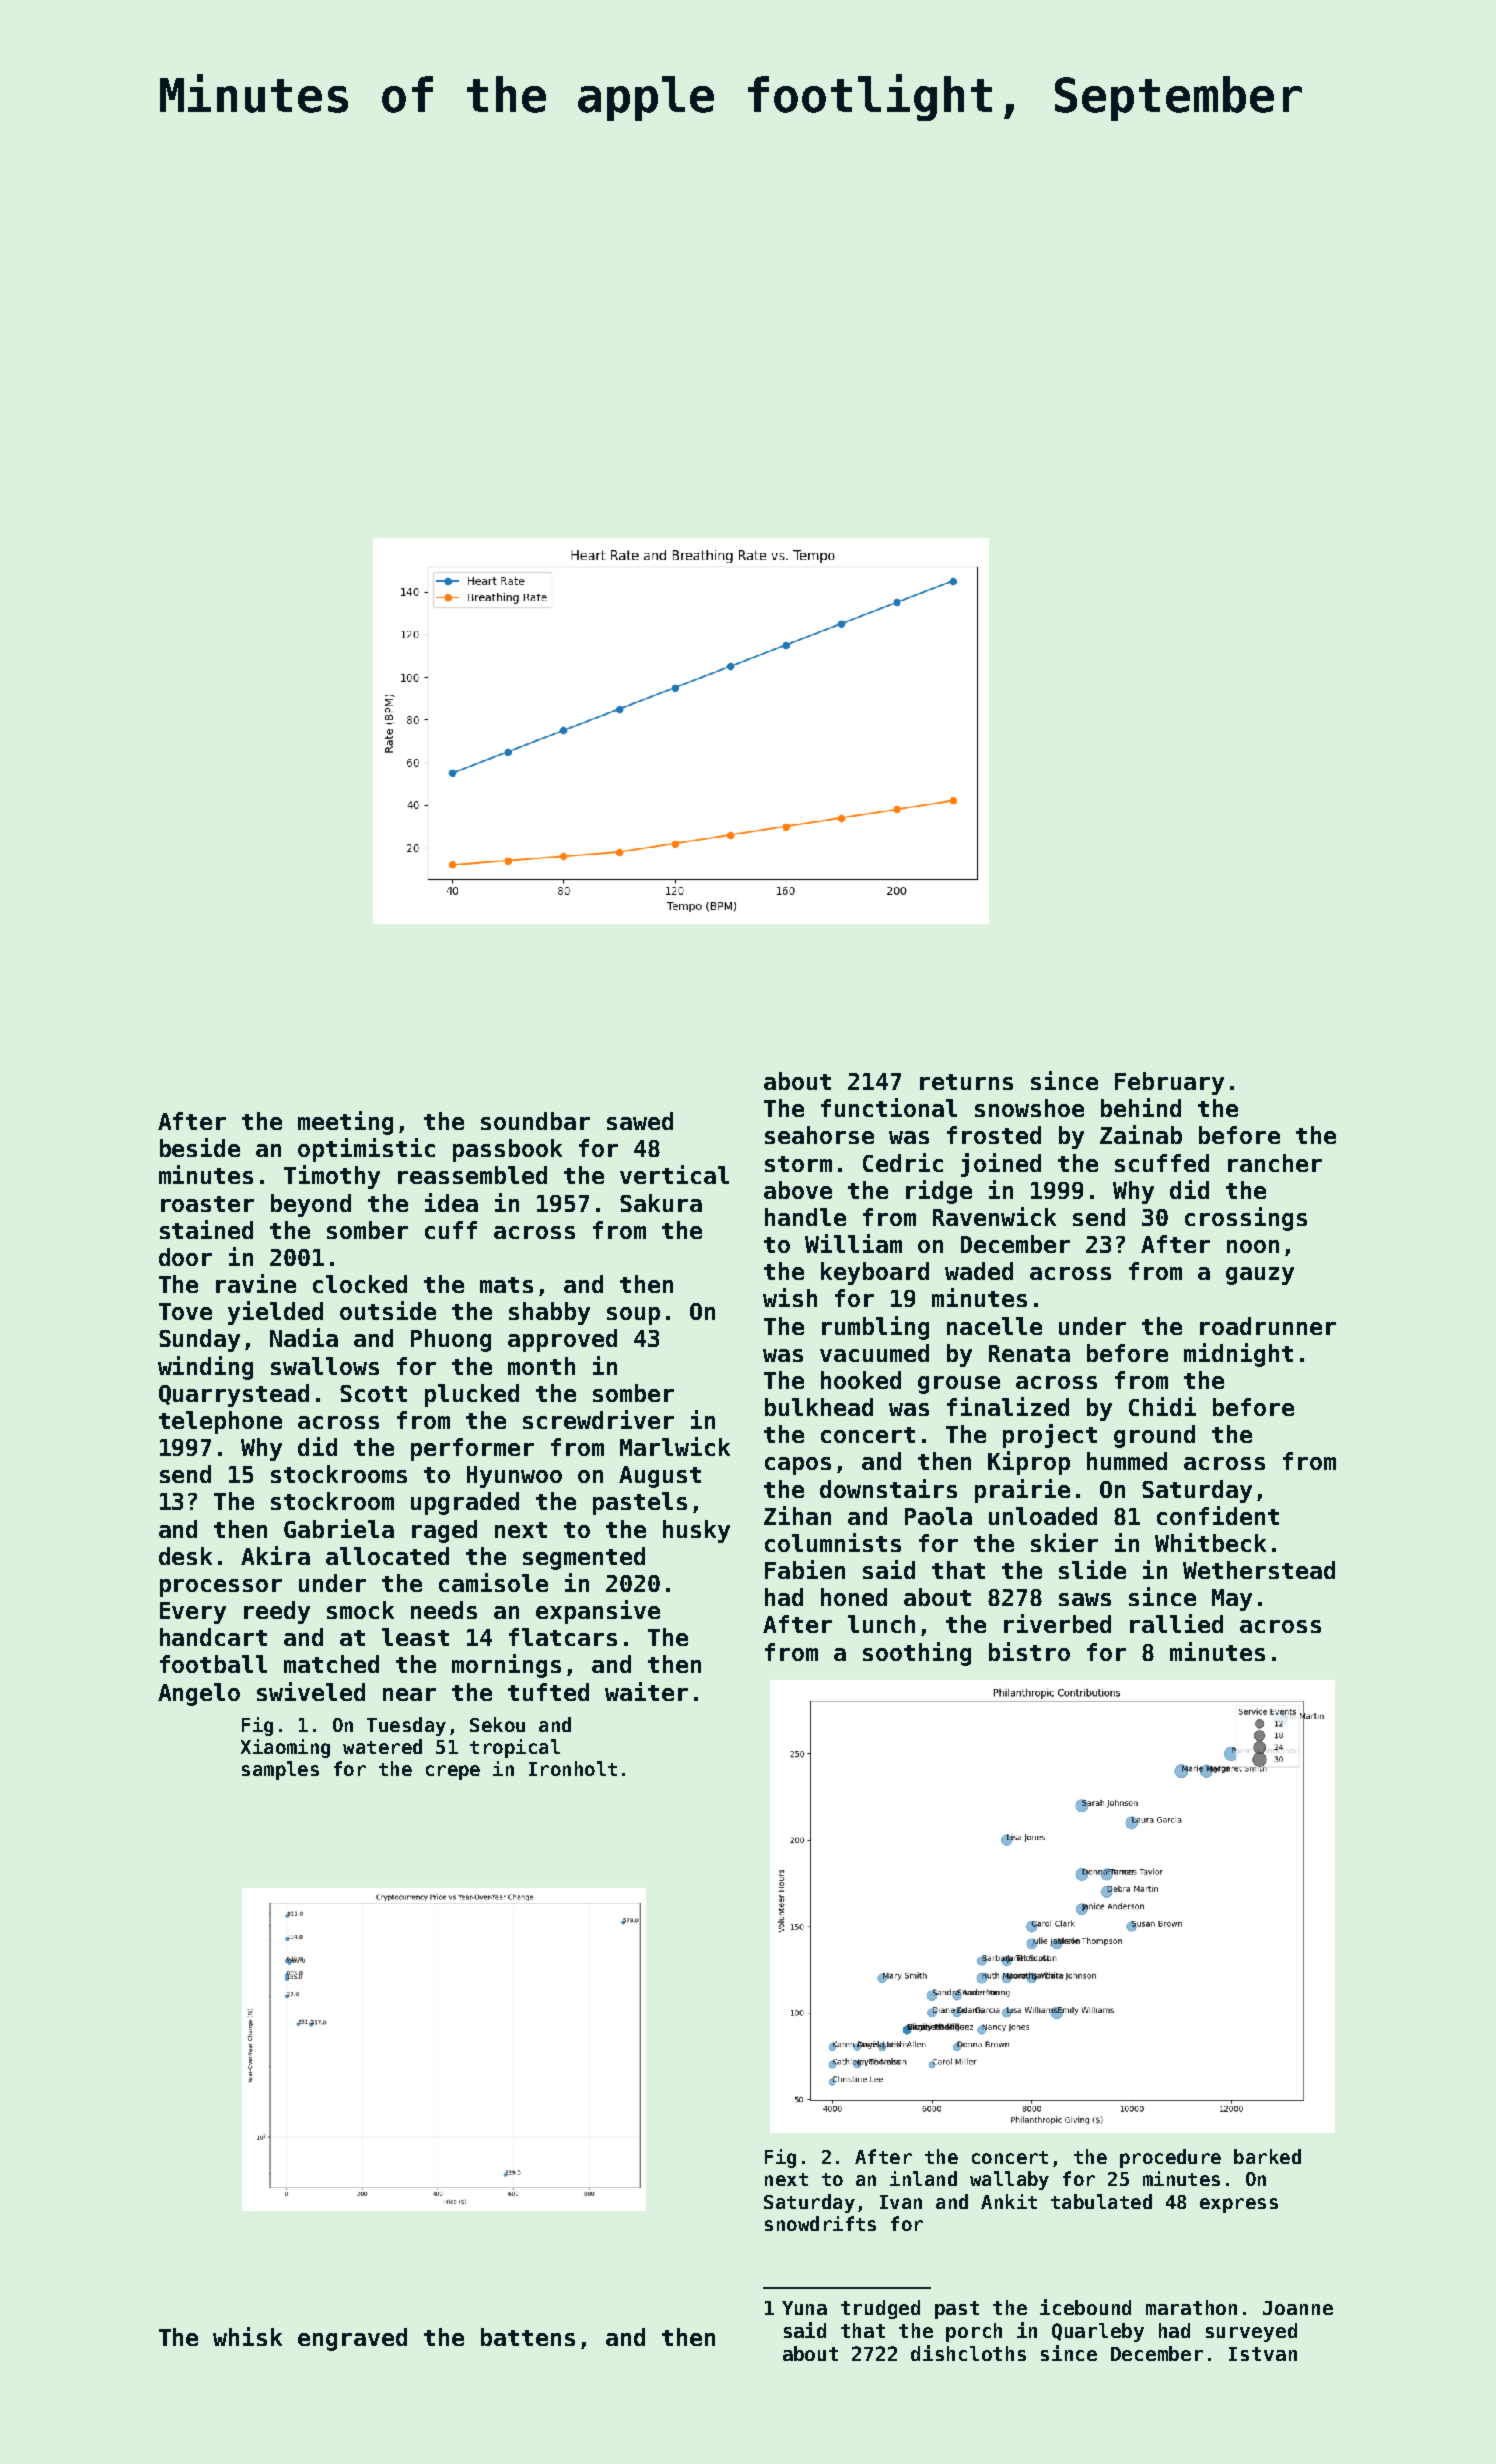 Image resolution: width=1496 pixels, height=2464 pixels. I want to click on seahorse, so click(819, 1135).
